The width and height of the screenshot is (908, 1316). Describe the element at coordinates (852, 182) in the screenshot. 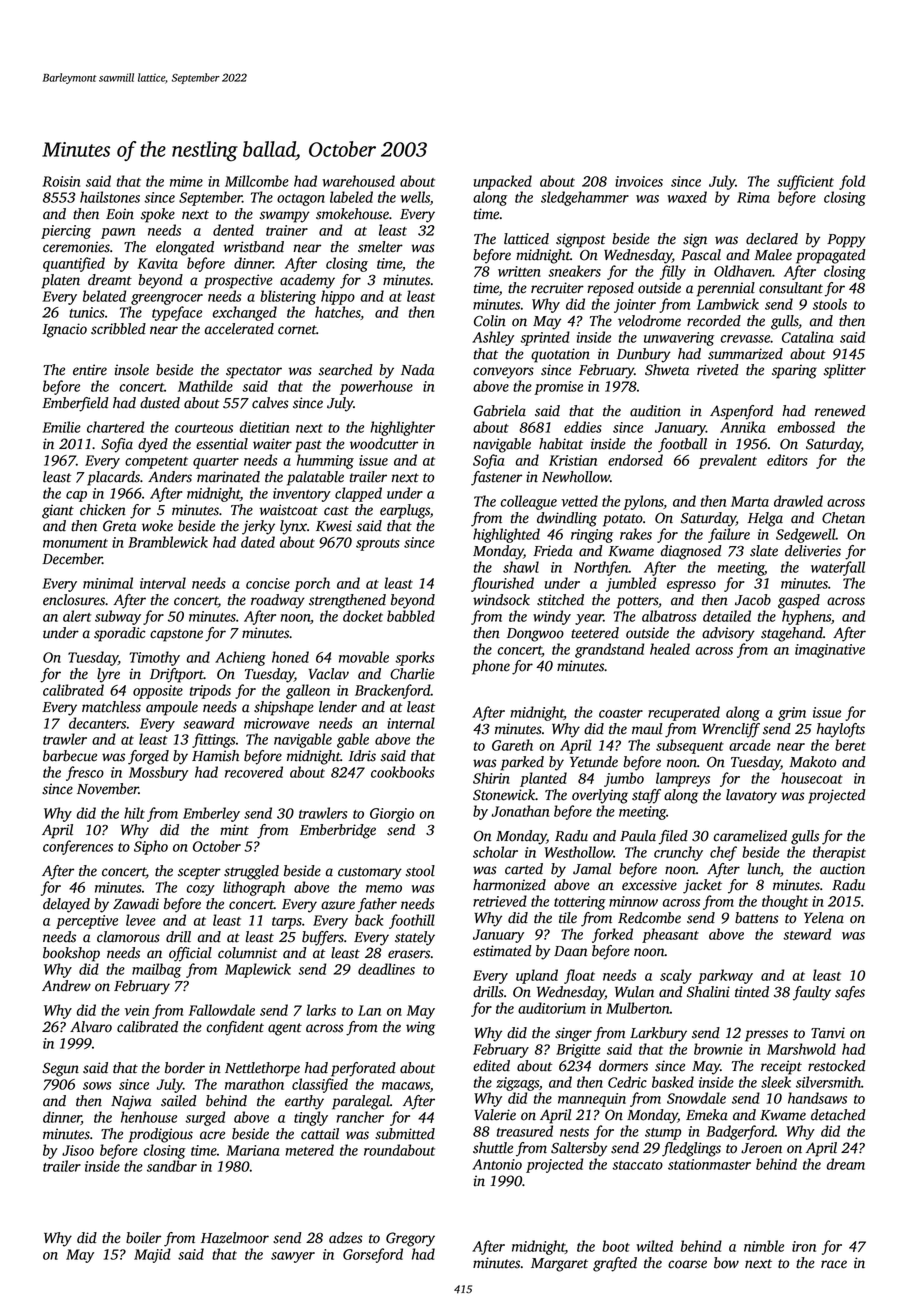

I see `fold` at that location.
